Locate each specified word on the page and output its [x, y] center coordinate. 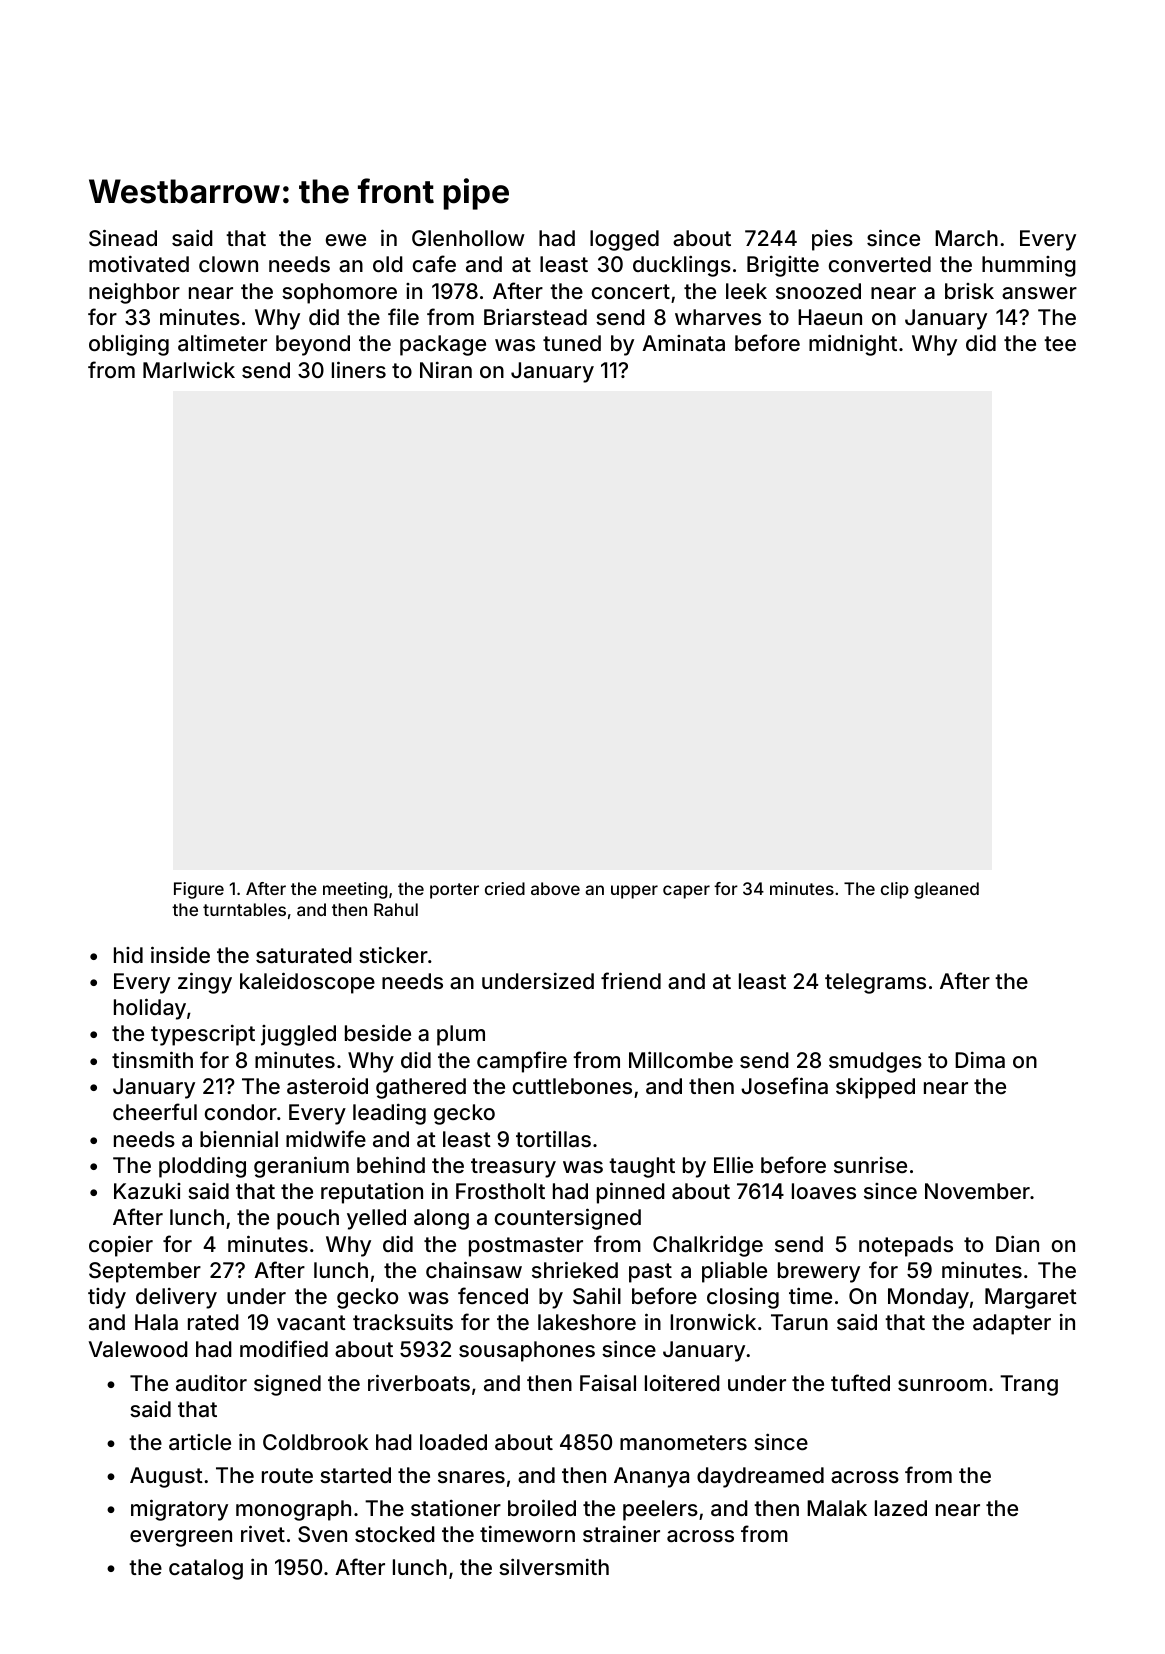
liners [359, 369]
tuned [572, 343]
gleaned [946, 890]
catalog [206, 1569]
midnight [853, 345]
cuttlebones [572, 1086]
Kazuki [147, 1191]
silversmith [554, 1566]
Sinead [123, 237]
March [966, 238]
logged [624, 240]
